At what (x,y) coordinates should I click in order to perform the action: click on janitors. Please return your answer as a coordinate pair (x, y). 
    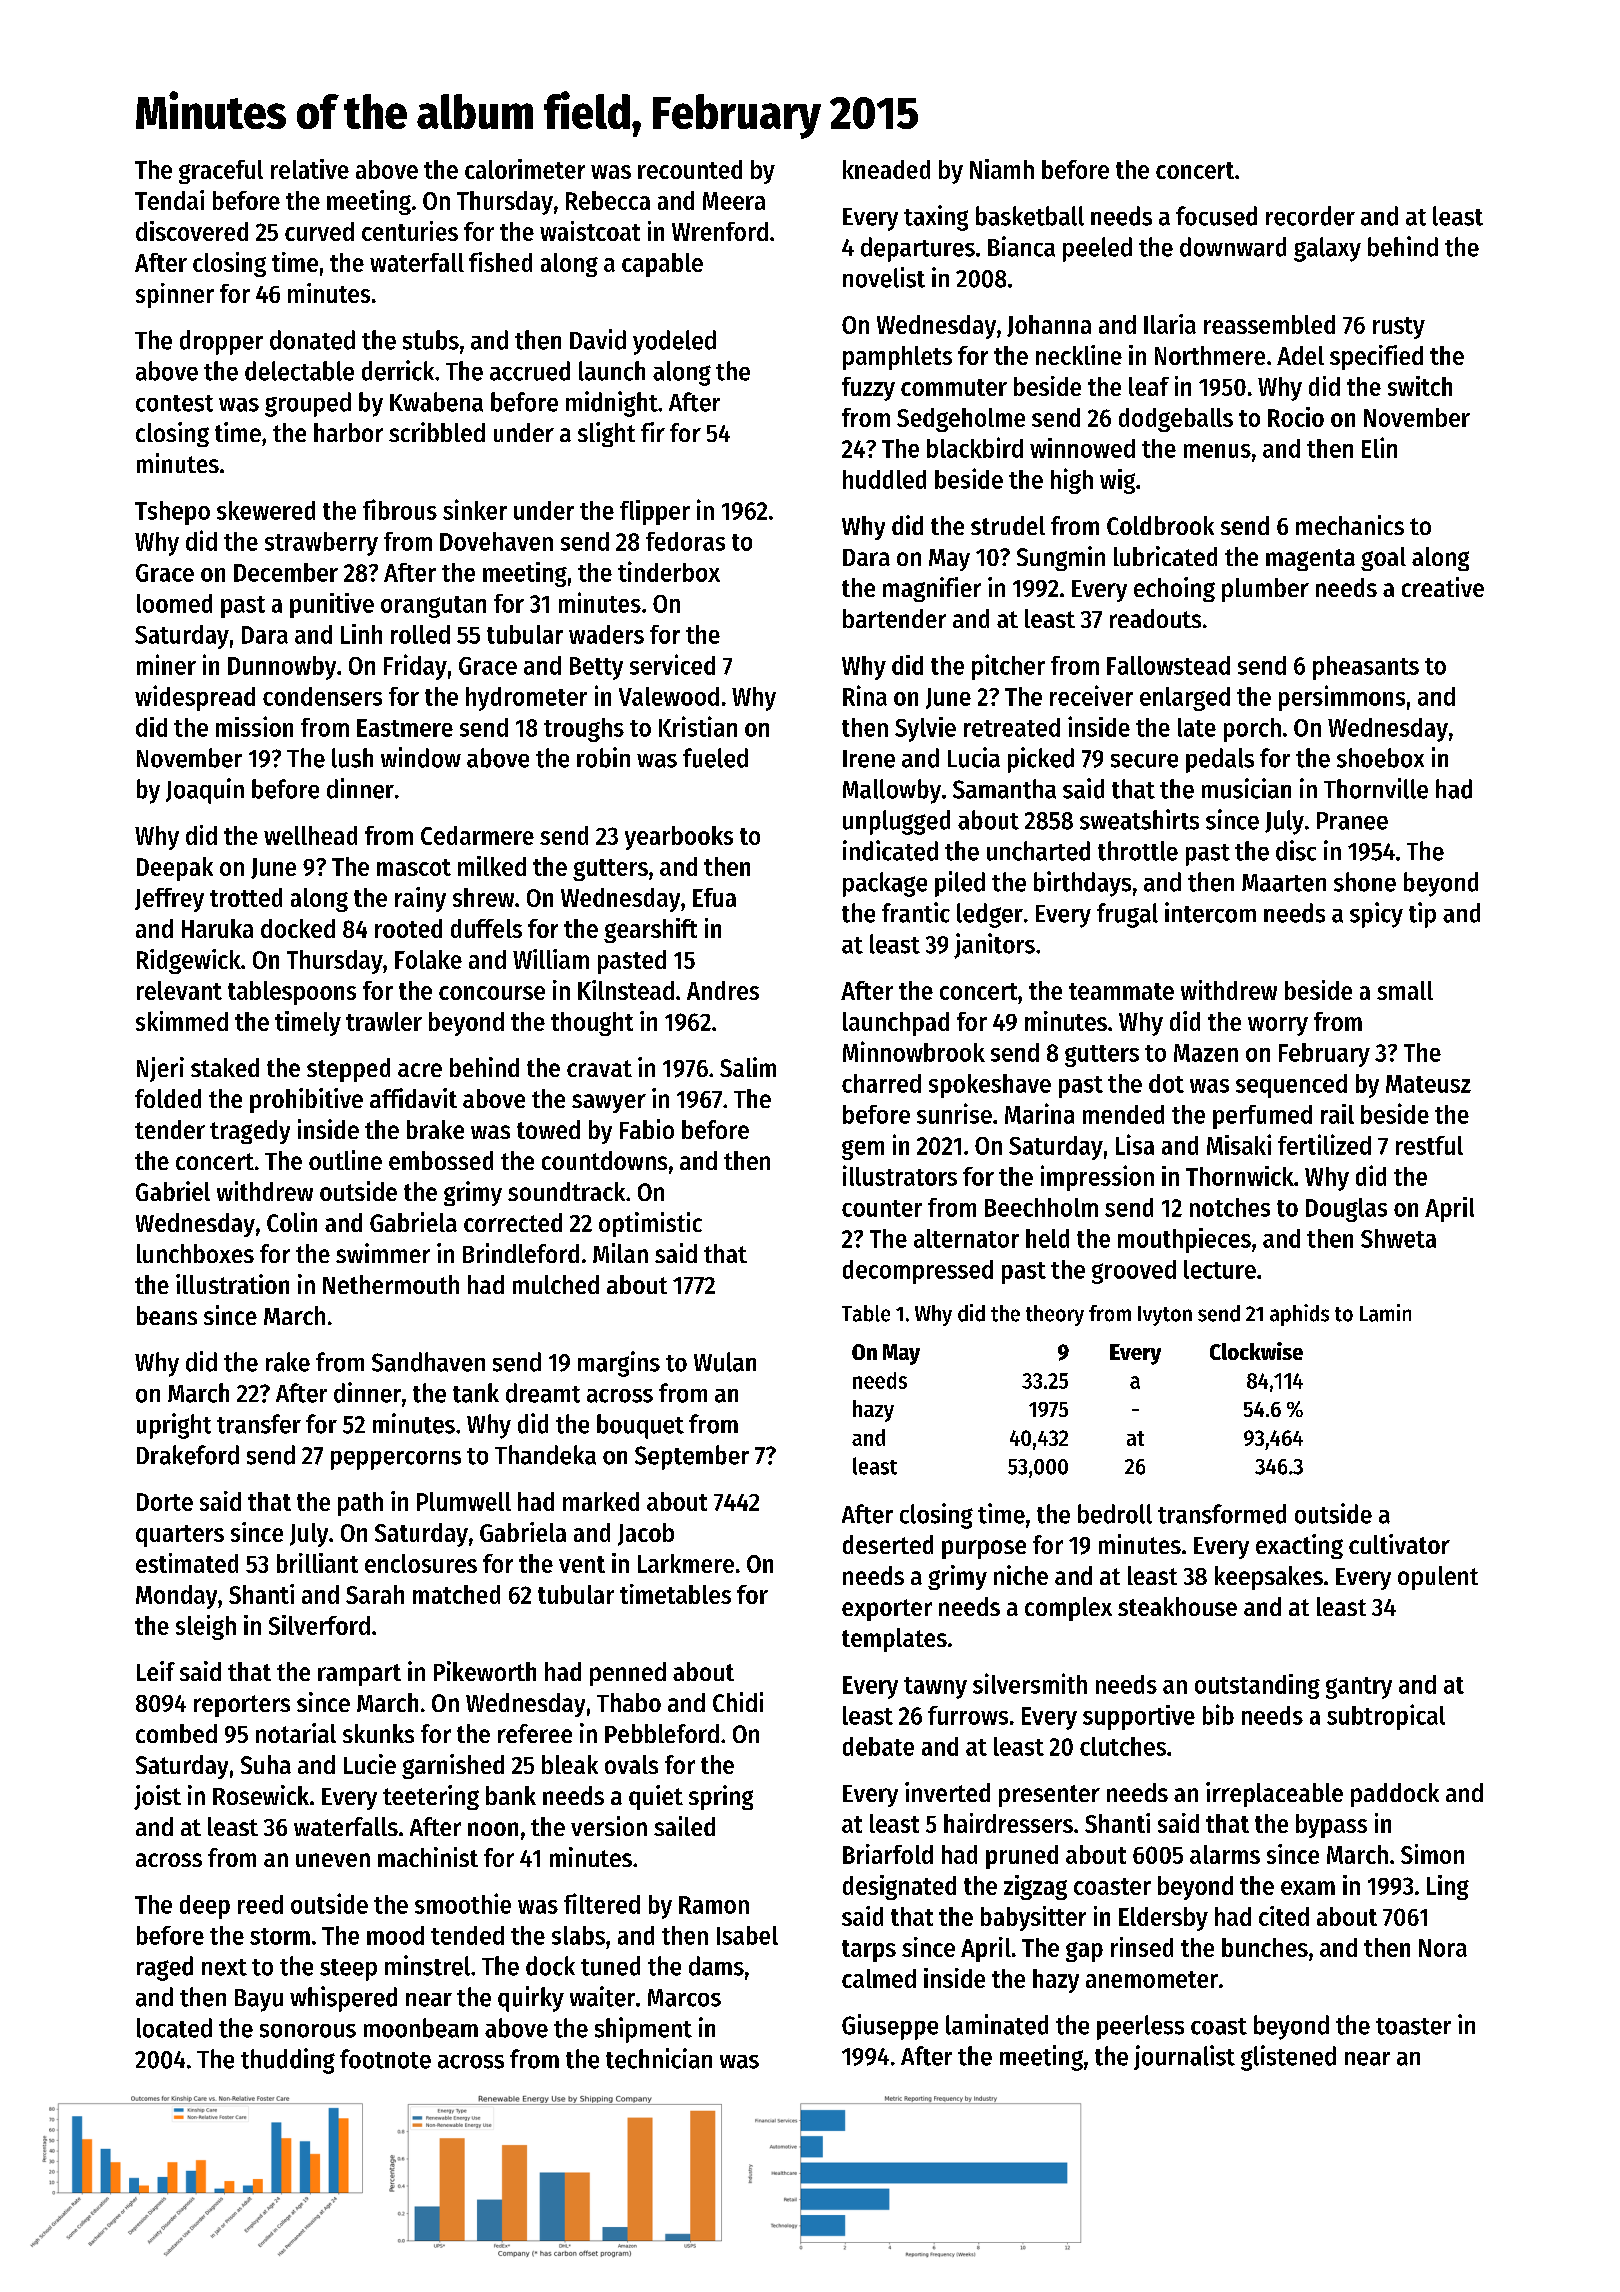
    Looking at the image, I should click on (994, 946).
